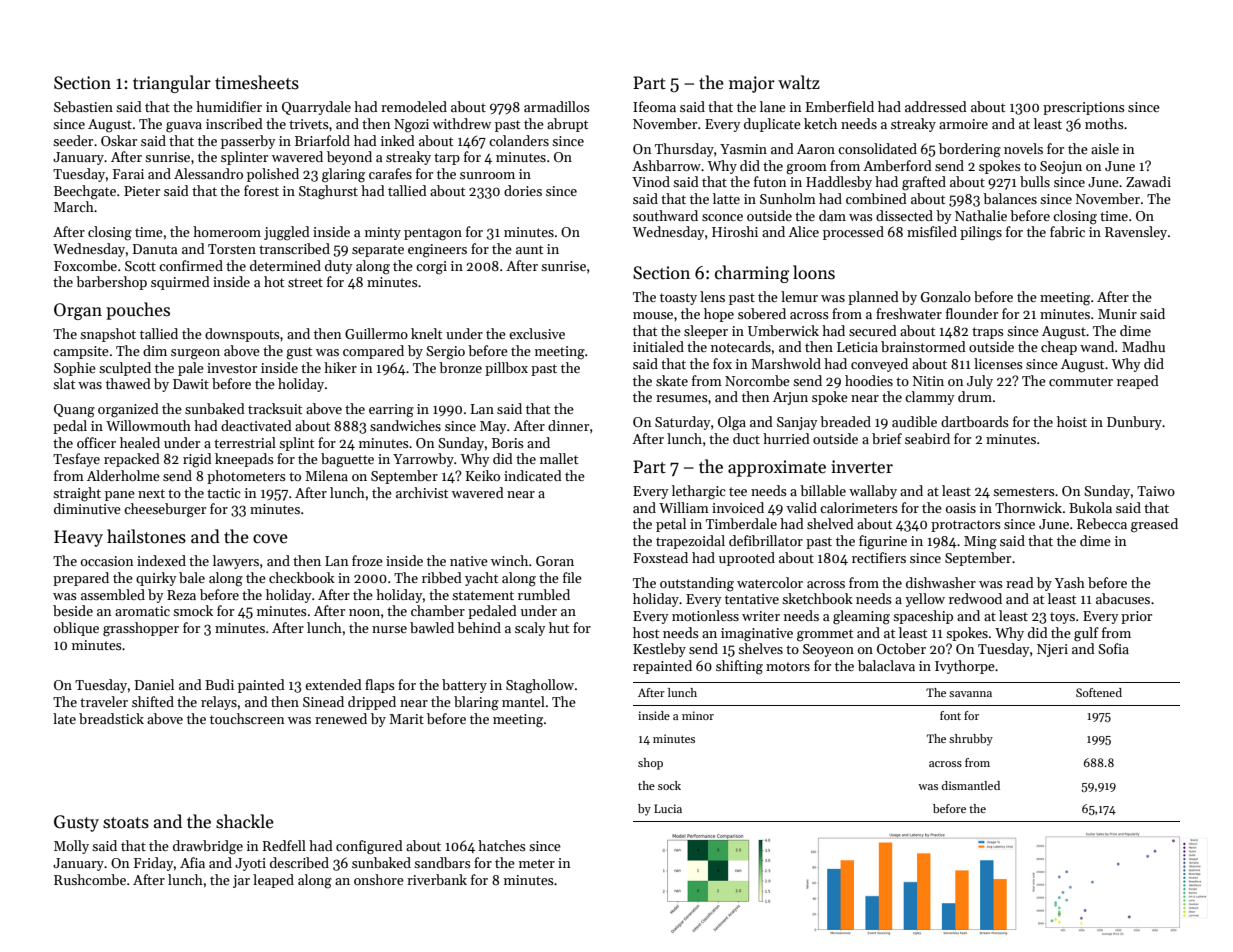 The image size is (1233, 952). What do you see at coordinates (192, 577) in the image?
I see `bale` at bounding box center [192, 577].
